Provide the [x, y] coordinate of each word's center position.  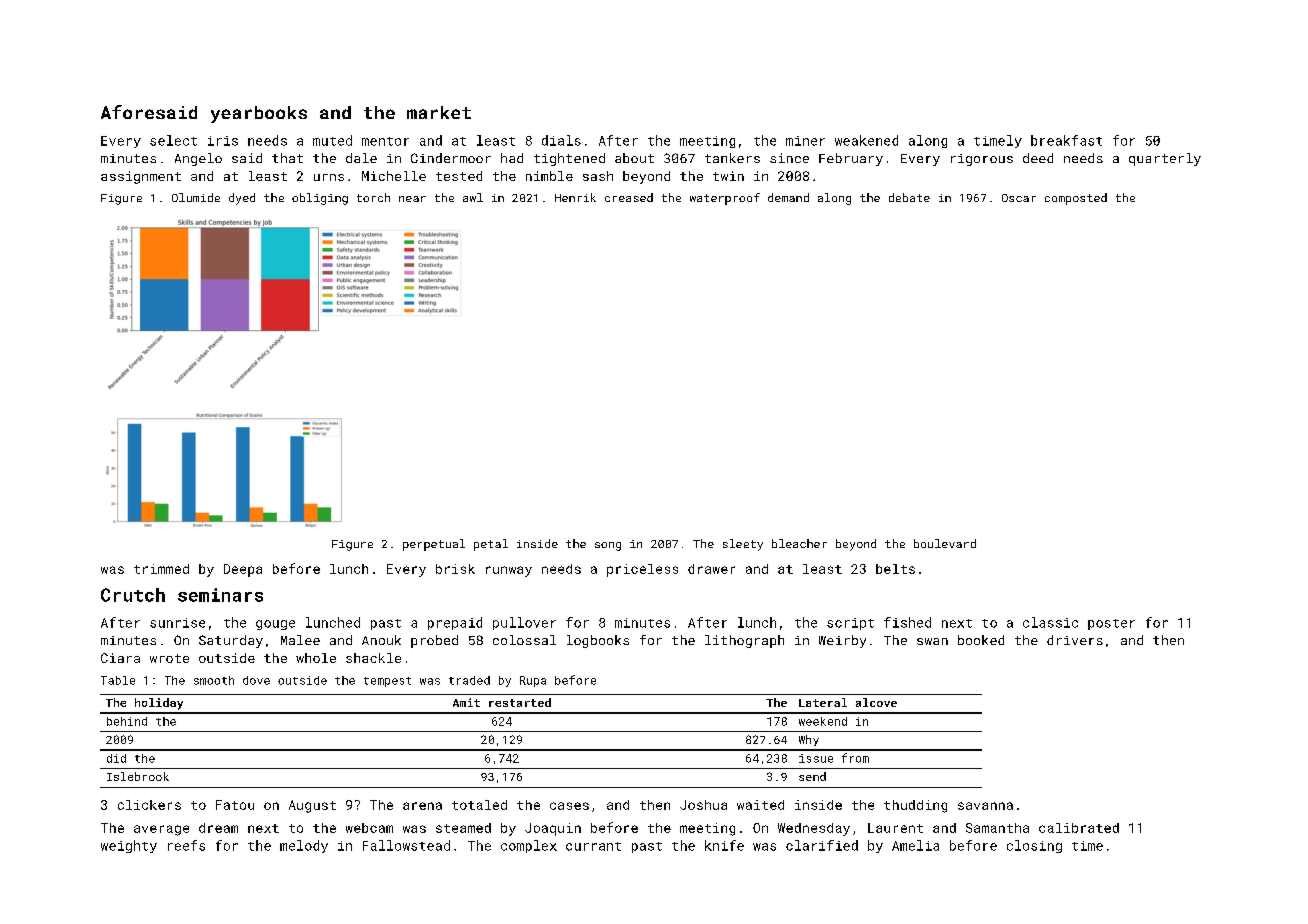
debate [909, 197]
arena [422, 806]
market [439, 112]
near [412, 199]
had [512, 158]
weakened [866, 140]
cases [569, 806]
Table [118, 680]
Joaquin [553, 829]
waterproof [725, 199]
